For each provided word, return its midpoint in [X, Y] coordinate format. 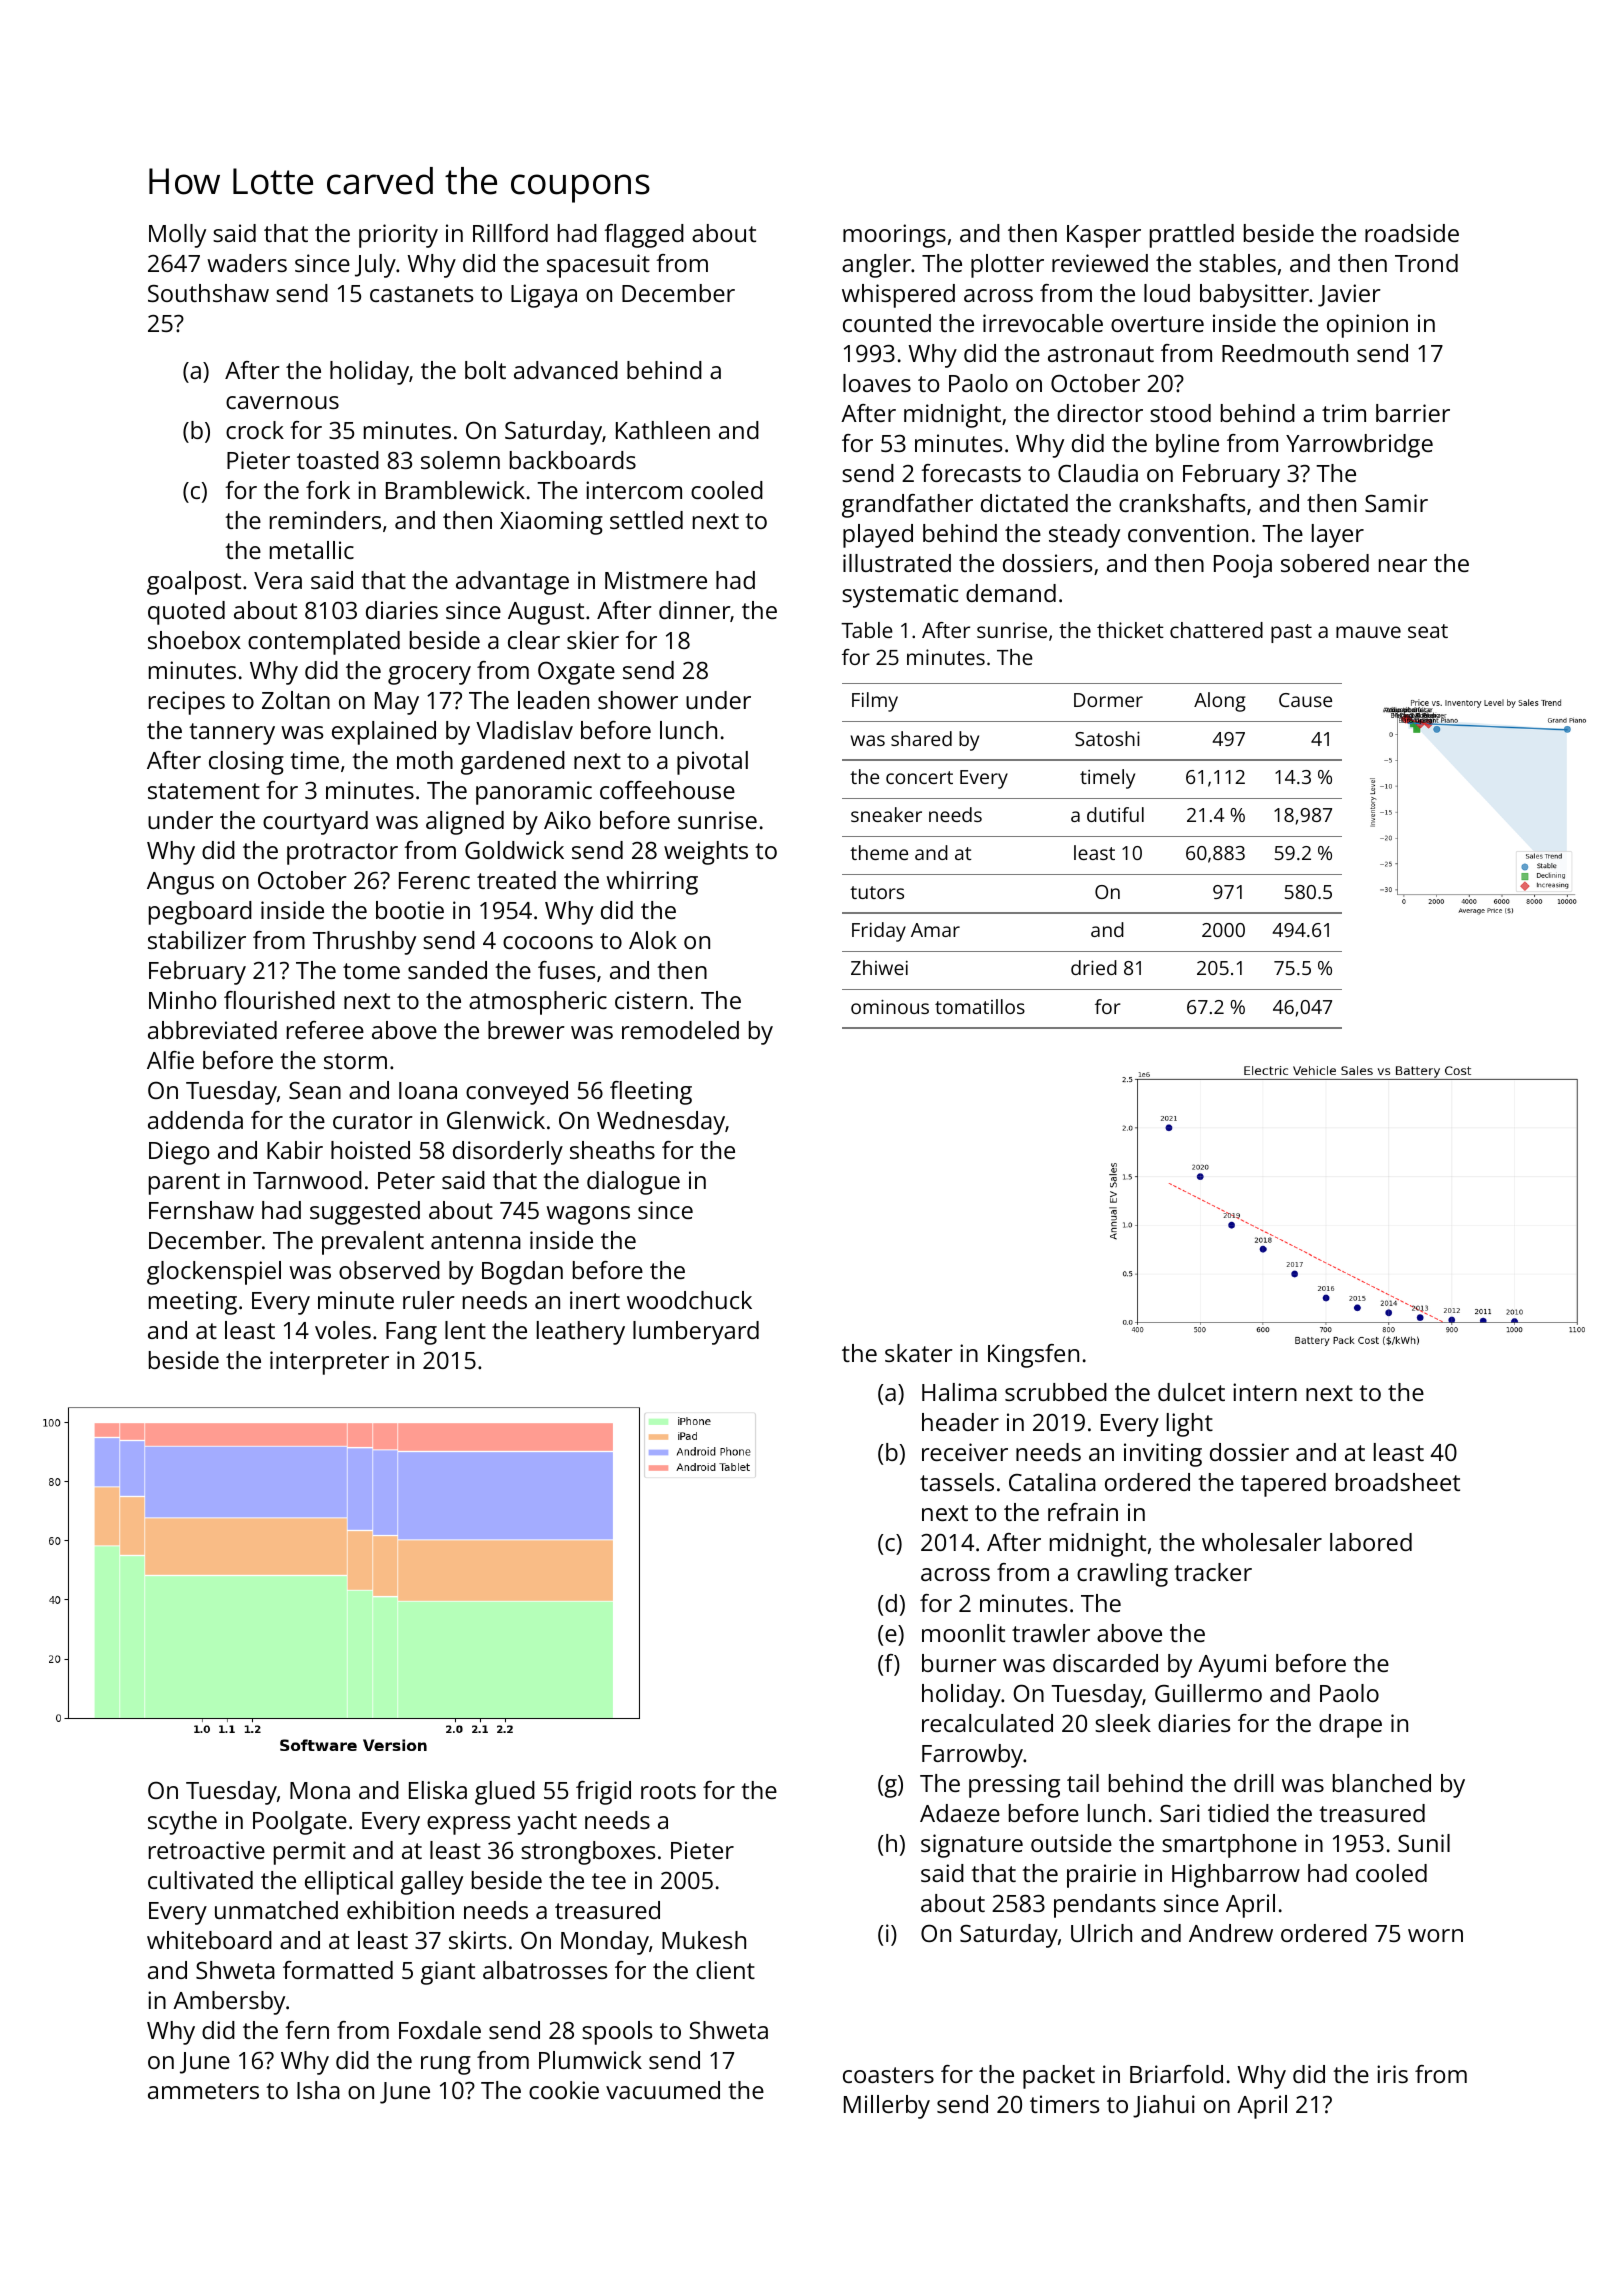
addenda [195, 1120]
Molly [177, 236]
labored [1371, 1542]
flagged [644, 236]
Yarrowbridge [1359, 446]
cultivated [200, 1880]
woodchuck [689, 1300]
